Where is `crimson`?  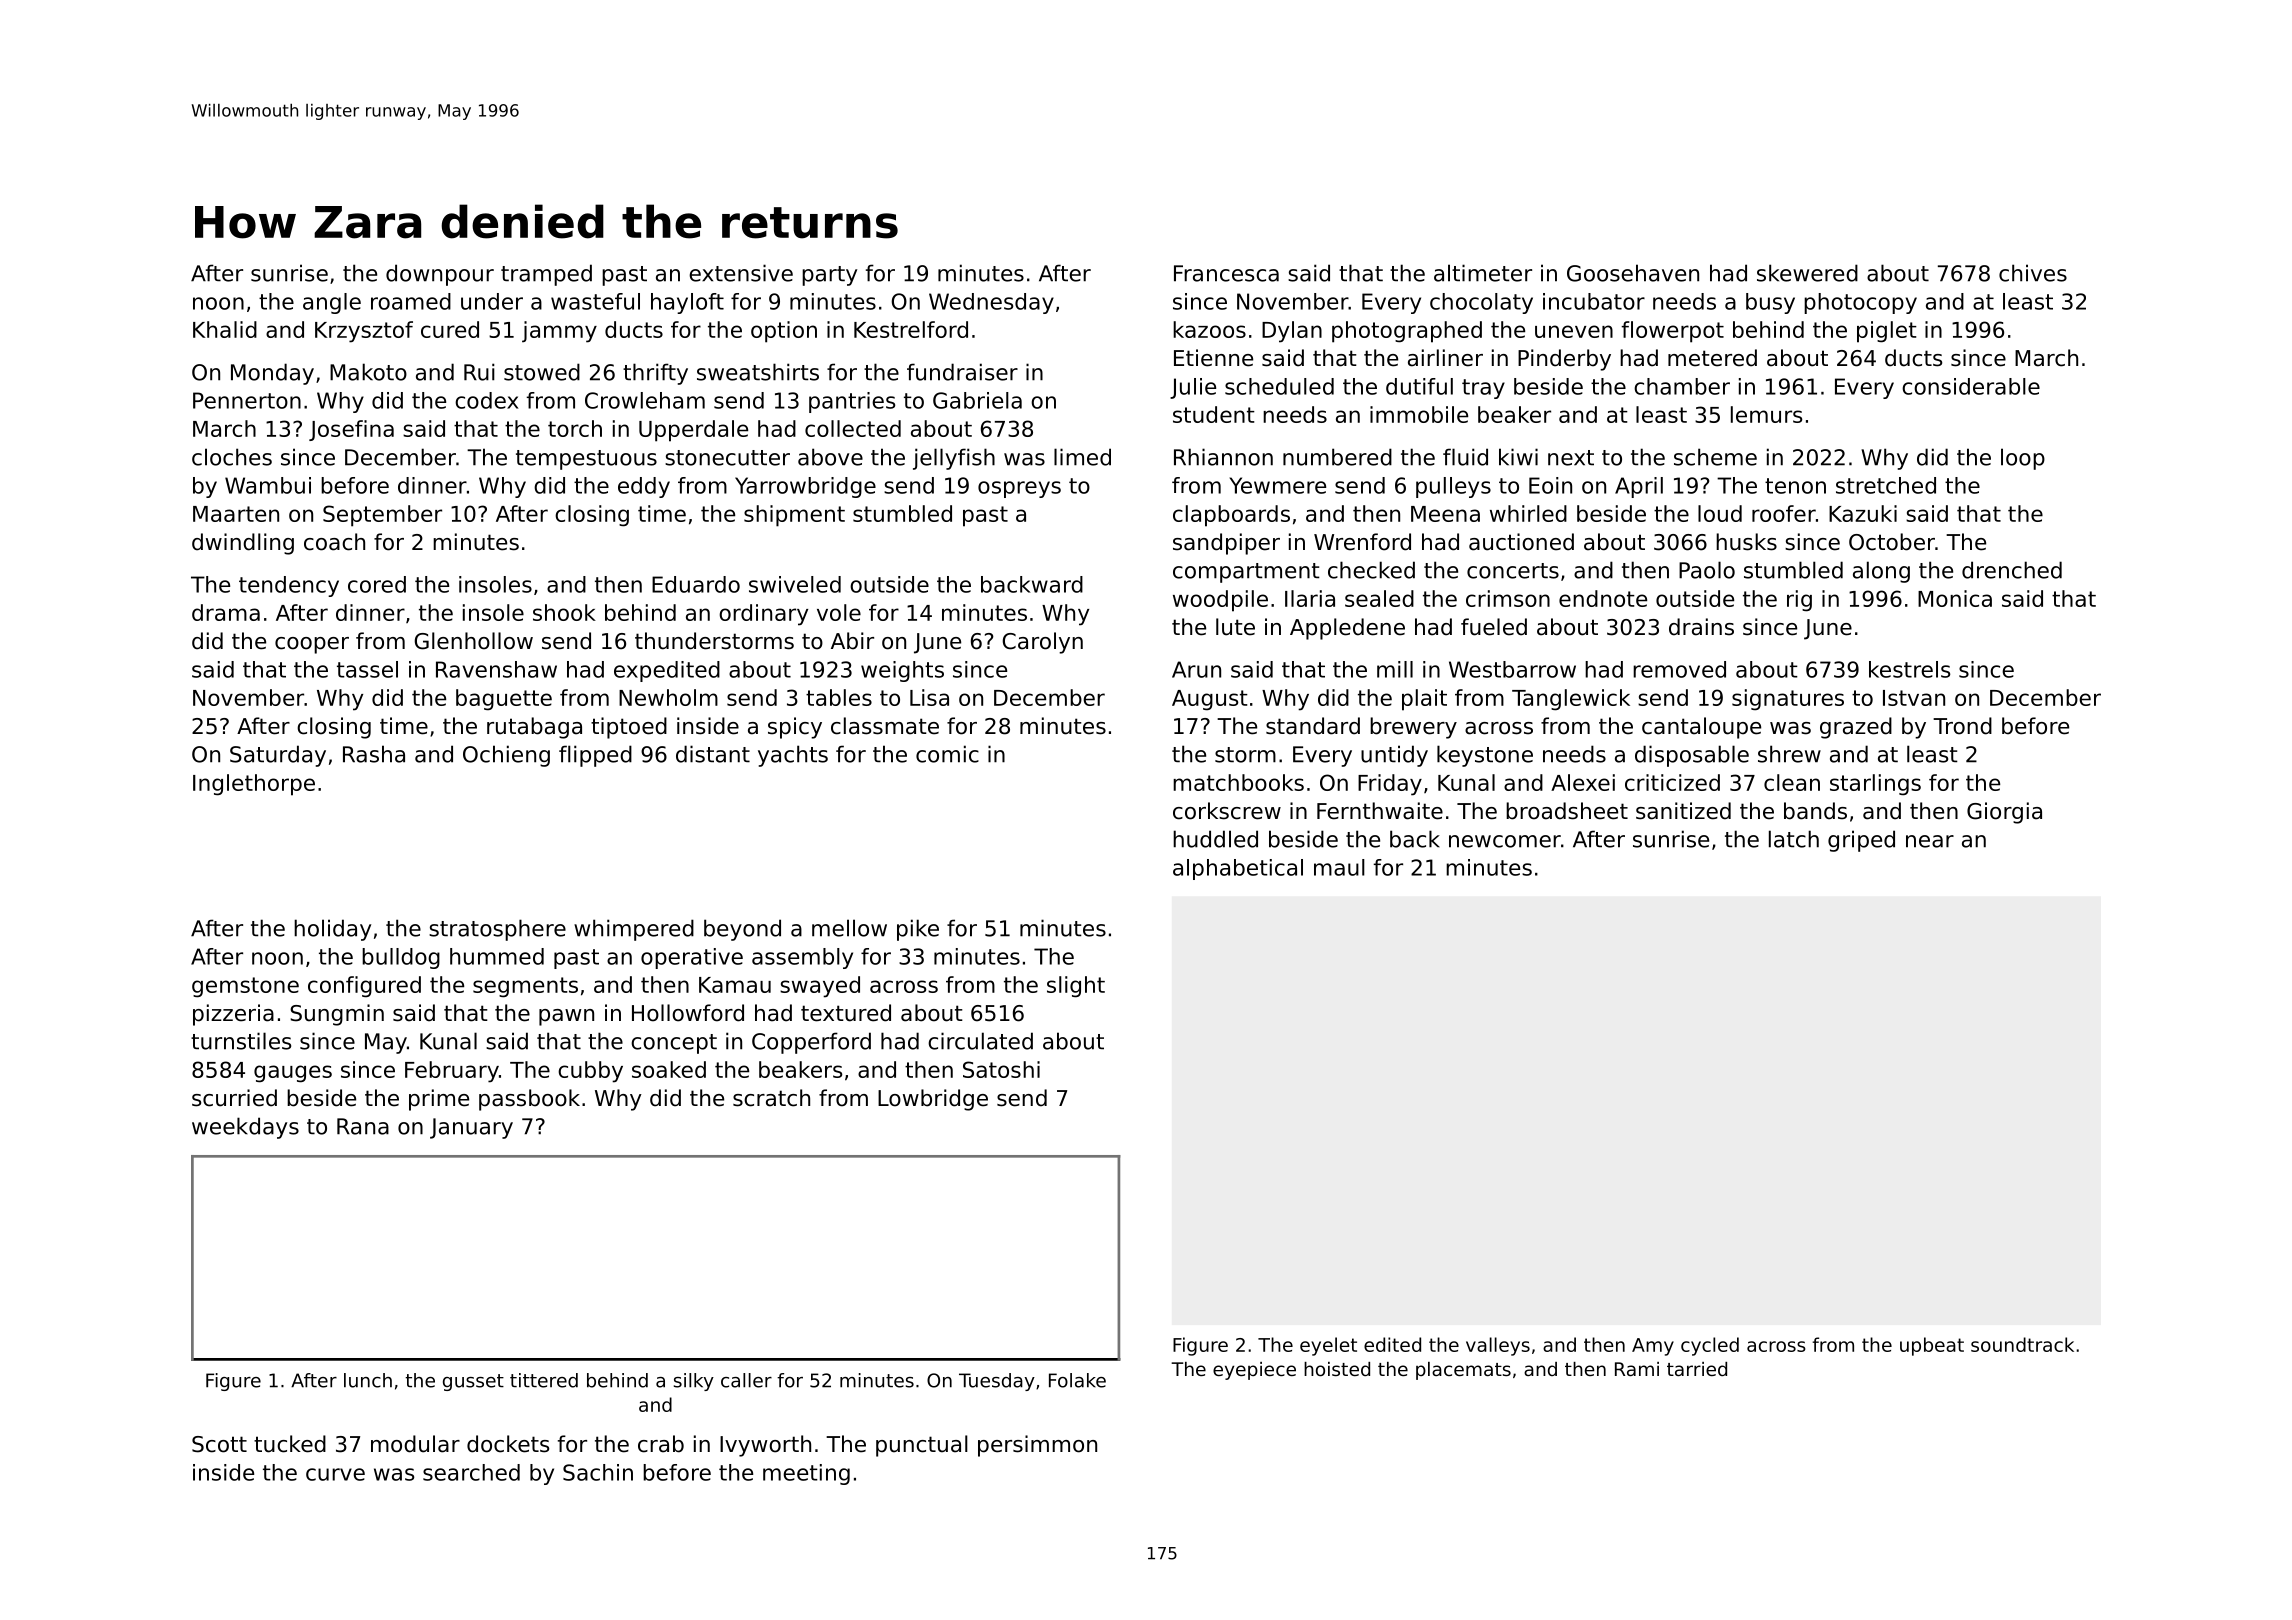
crimson is located at coordinates (1508, 598).
